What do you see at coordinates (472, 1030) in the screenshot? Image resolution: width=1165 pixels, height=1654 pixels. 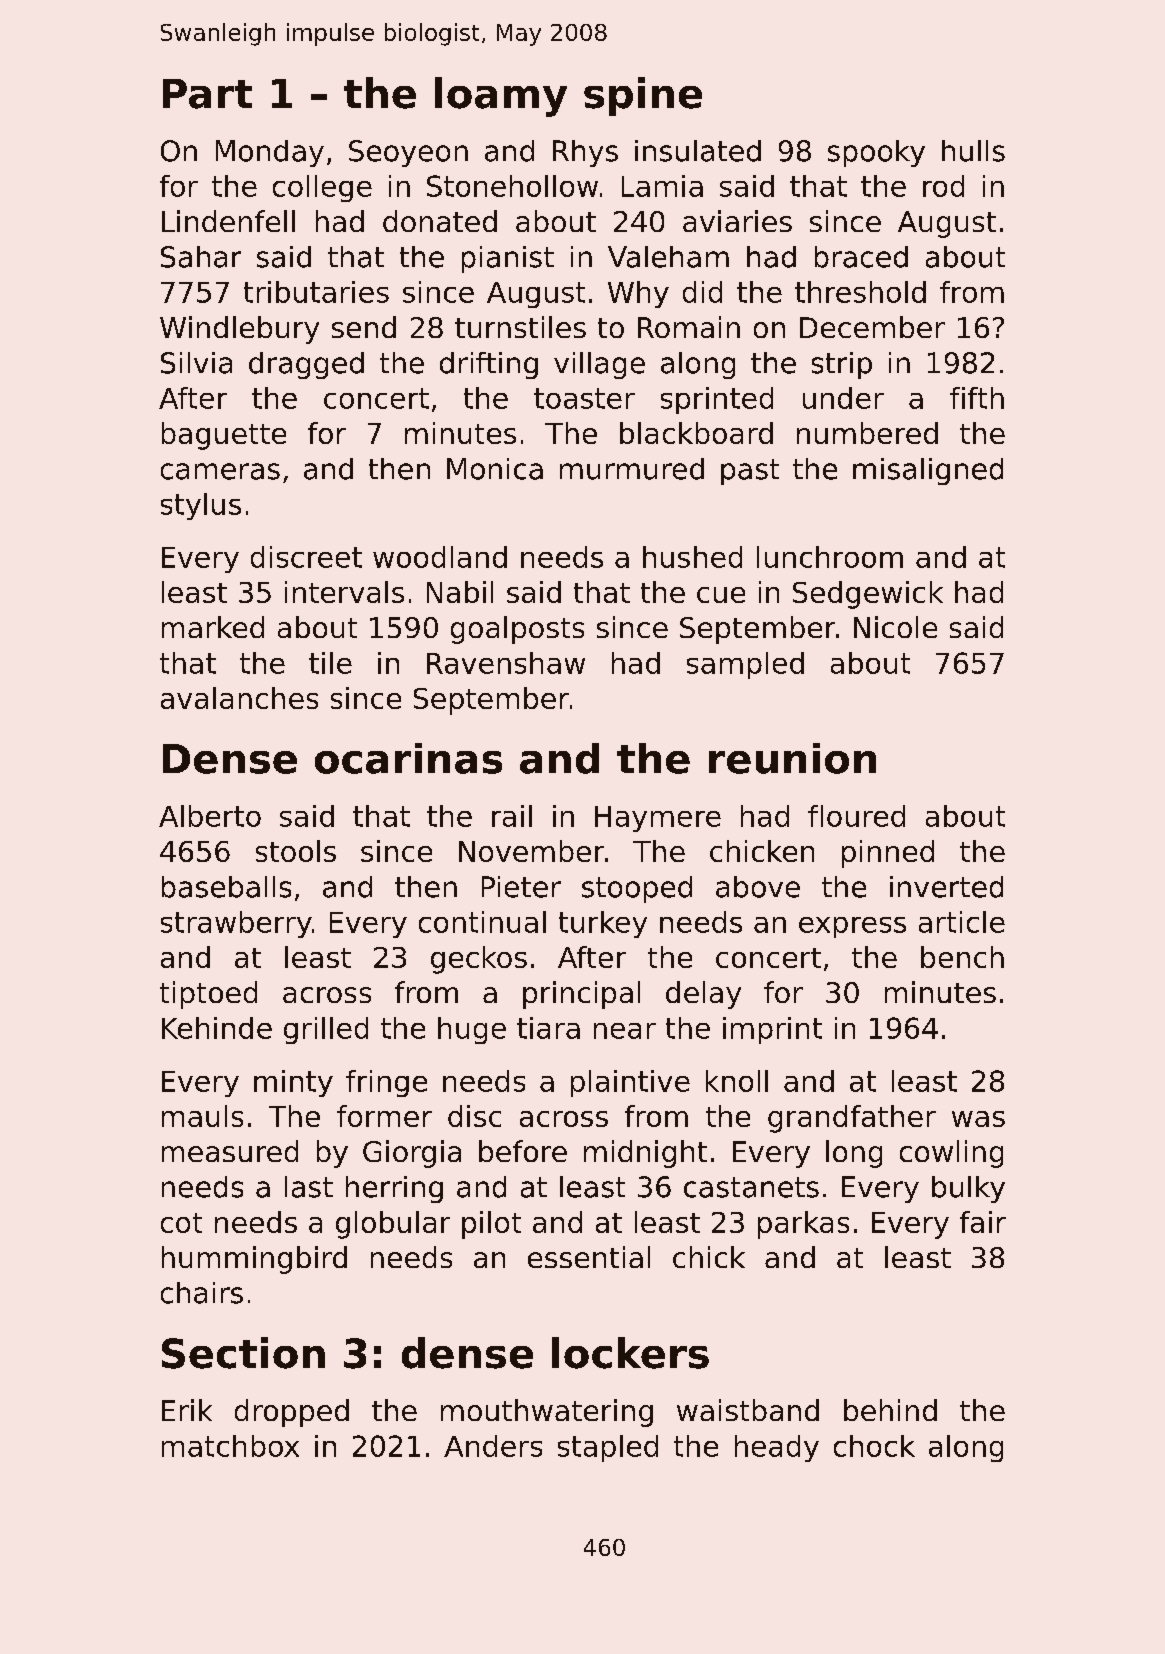 I see `huge` at bounding box center [472, 1030].
